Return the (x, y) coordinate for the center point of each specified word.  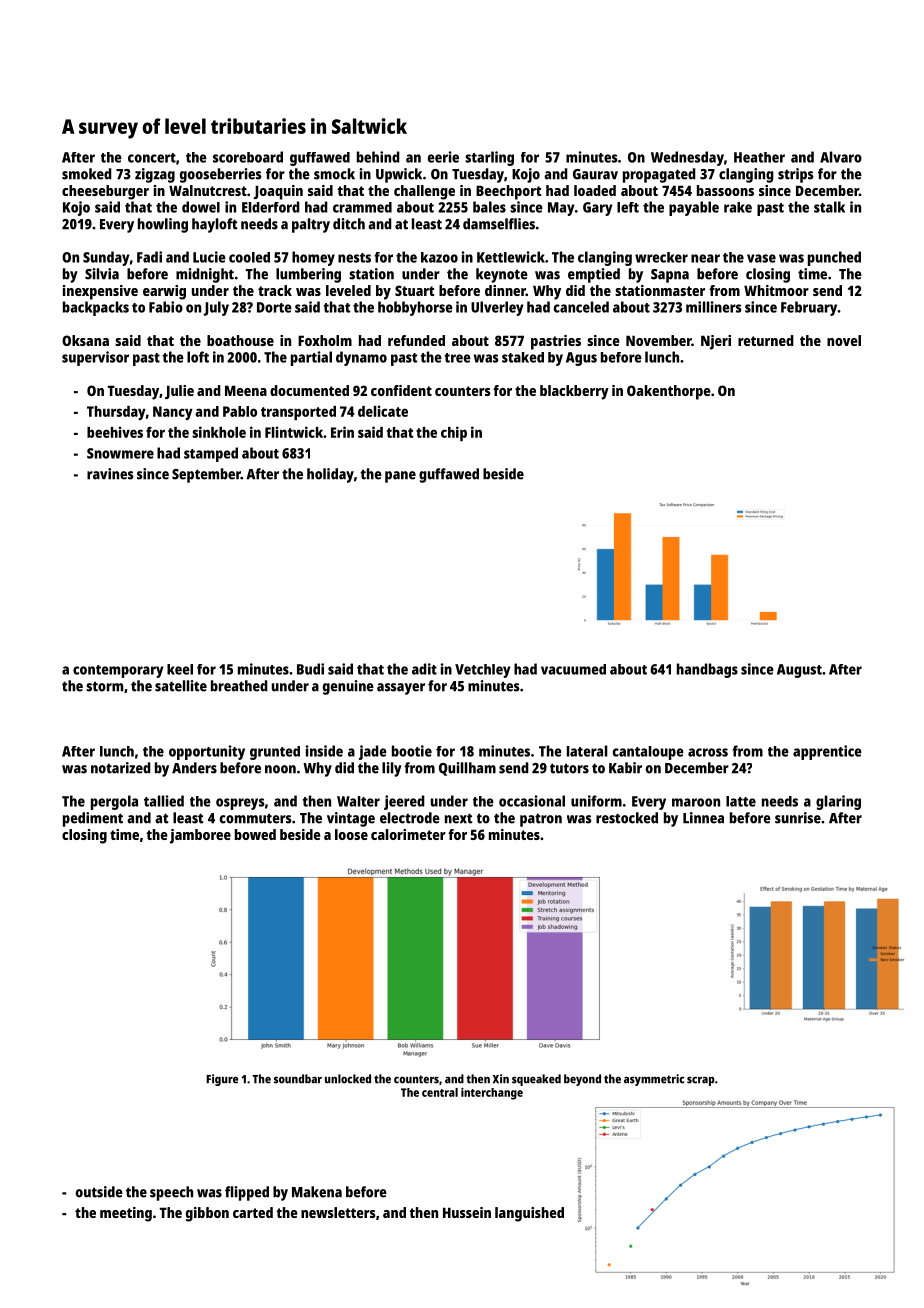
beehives (115, 432)
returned (766, 340)
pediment (93, 819)
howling (163, 225)
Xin (501, 1079)
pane (400, 477)
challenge (424, 192)
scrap (701, 1081)
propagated (659, 175)
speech (171, 1193)
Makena (317, 1192)
